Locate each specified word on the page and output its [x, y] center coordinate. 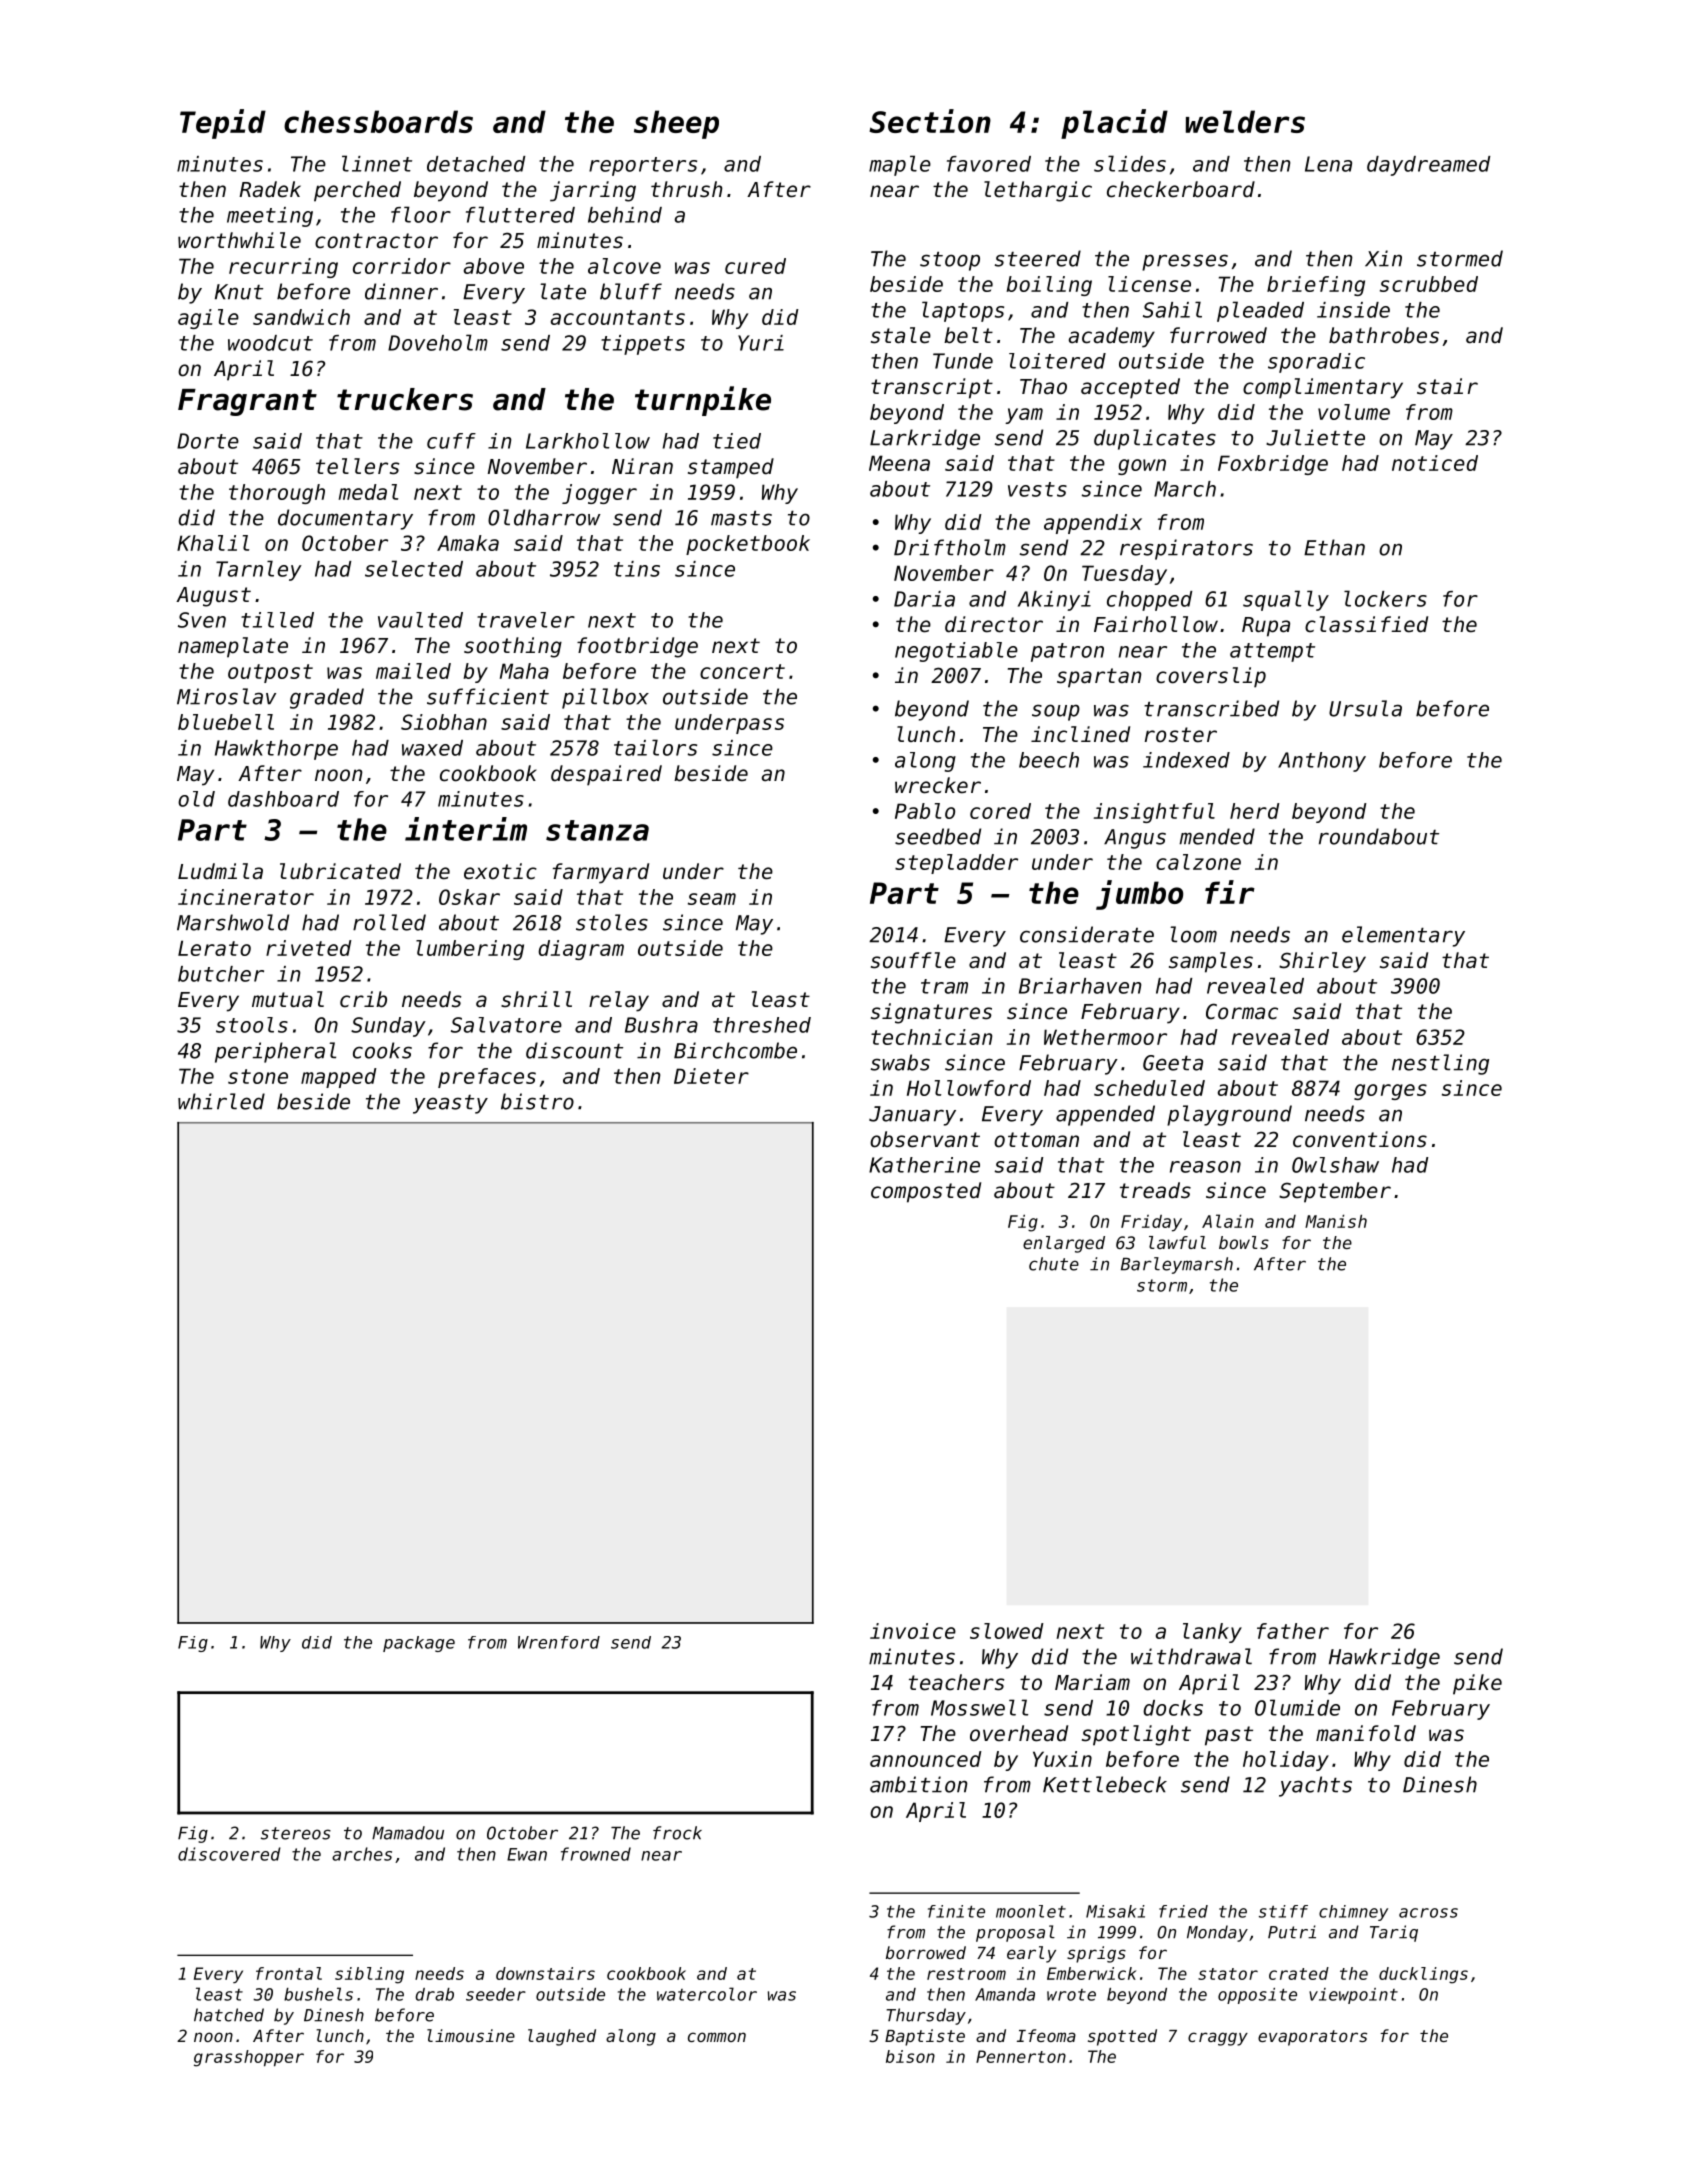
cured [755, 266]
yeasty [450, 1104]
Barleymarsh [1177, 1265]
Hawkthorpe [276, 750]
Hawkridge [1384, 1658]
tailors [655, 747]
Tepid [223, 124]
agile [208, 319]
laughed [562, 2037]
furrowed [1218, 335]
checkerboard [1181, 189]
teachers [956, 1682]
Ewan [527, 1854]
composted [926, 1192]
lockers [1385, 598]
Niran [642, 466]
